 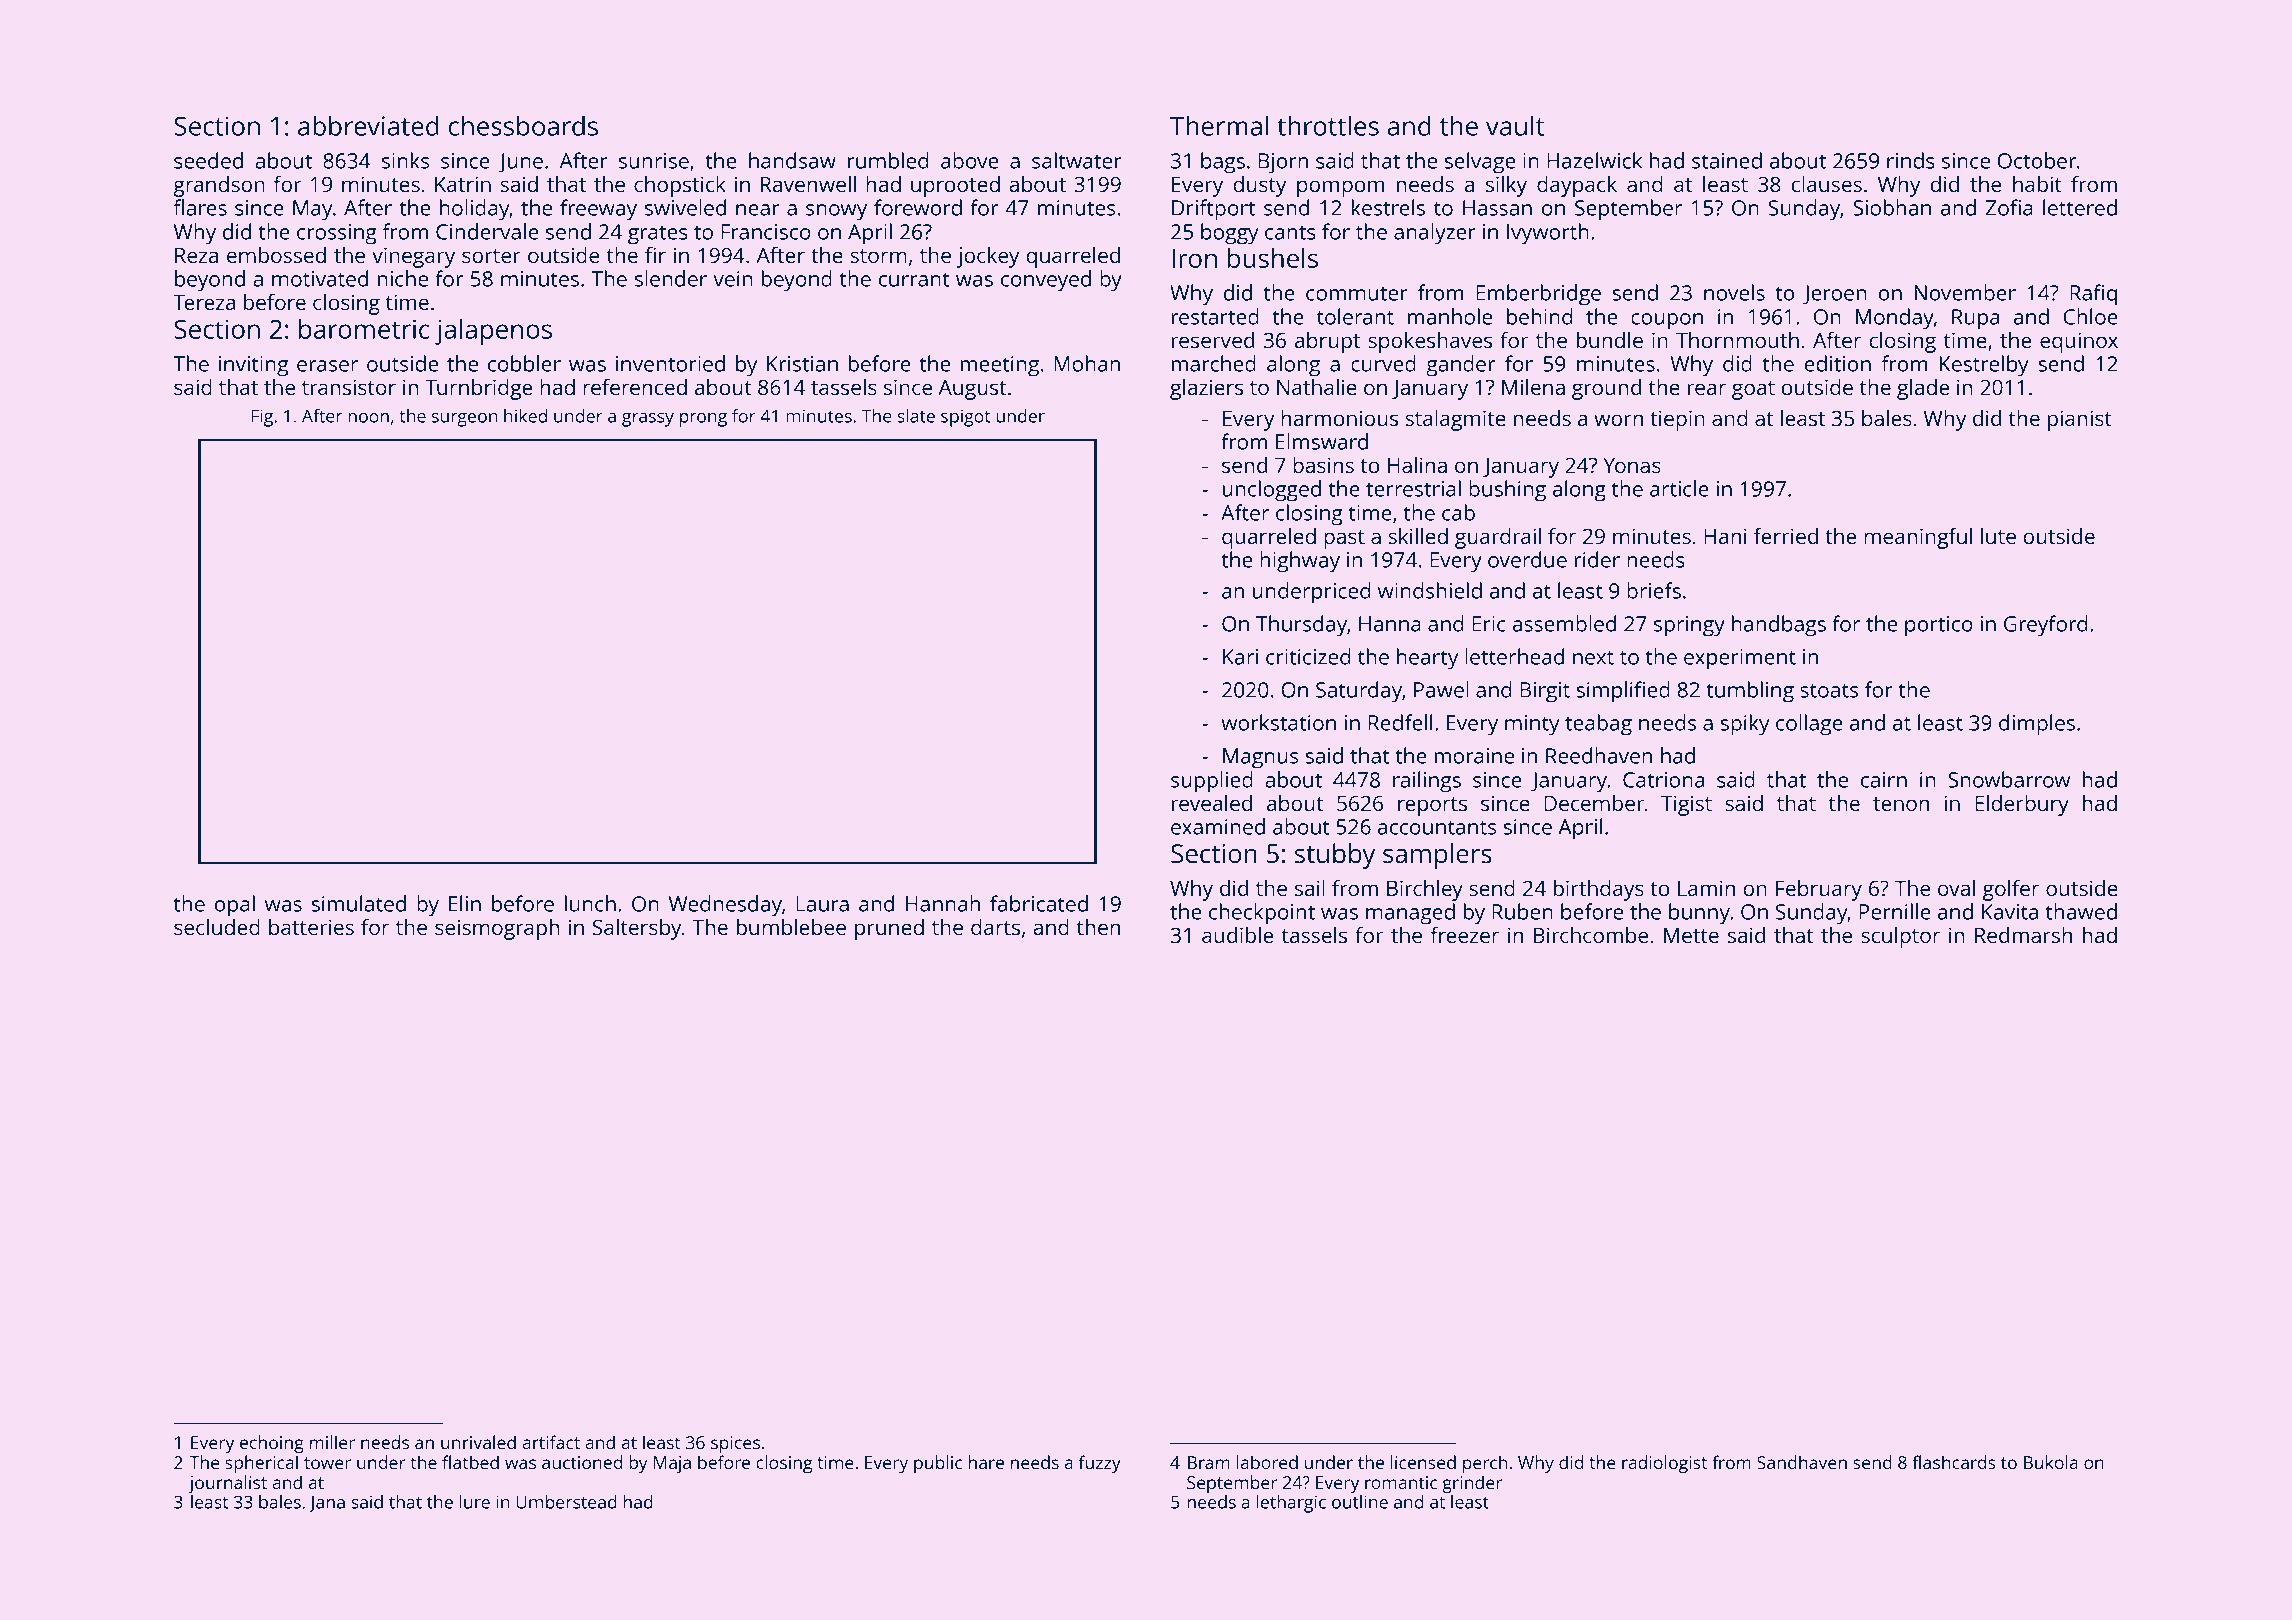 I want to click on pruned, so click(x=889, y=929).
